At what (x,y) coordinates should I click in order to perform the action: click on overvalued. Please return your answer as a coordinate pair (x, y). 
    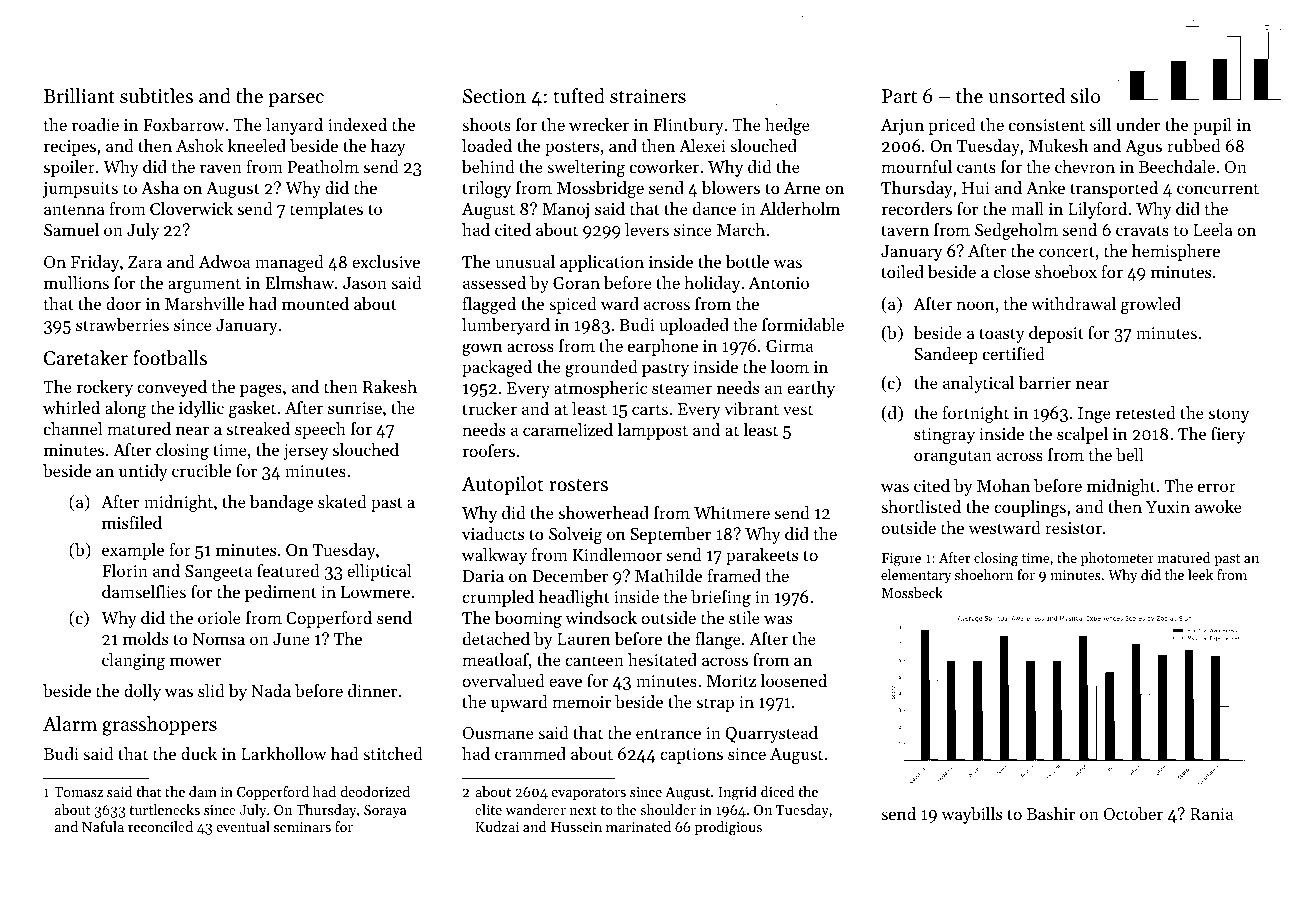
    Looking at the image, I should click on (503, 680).
